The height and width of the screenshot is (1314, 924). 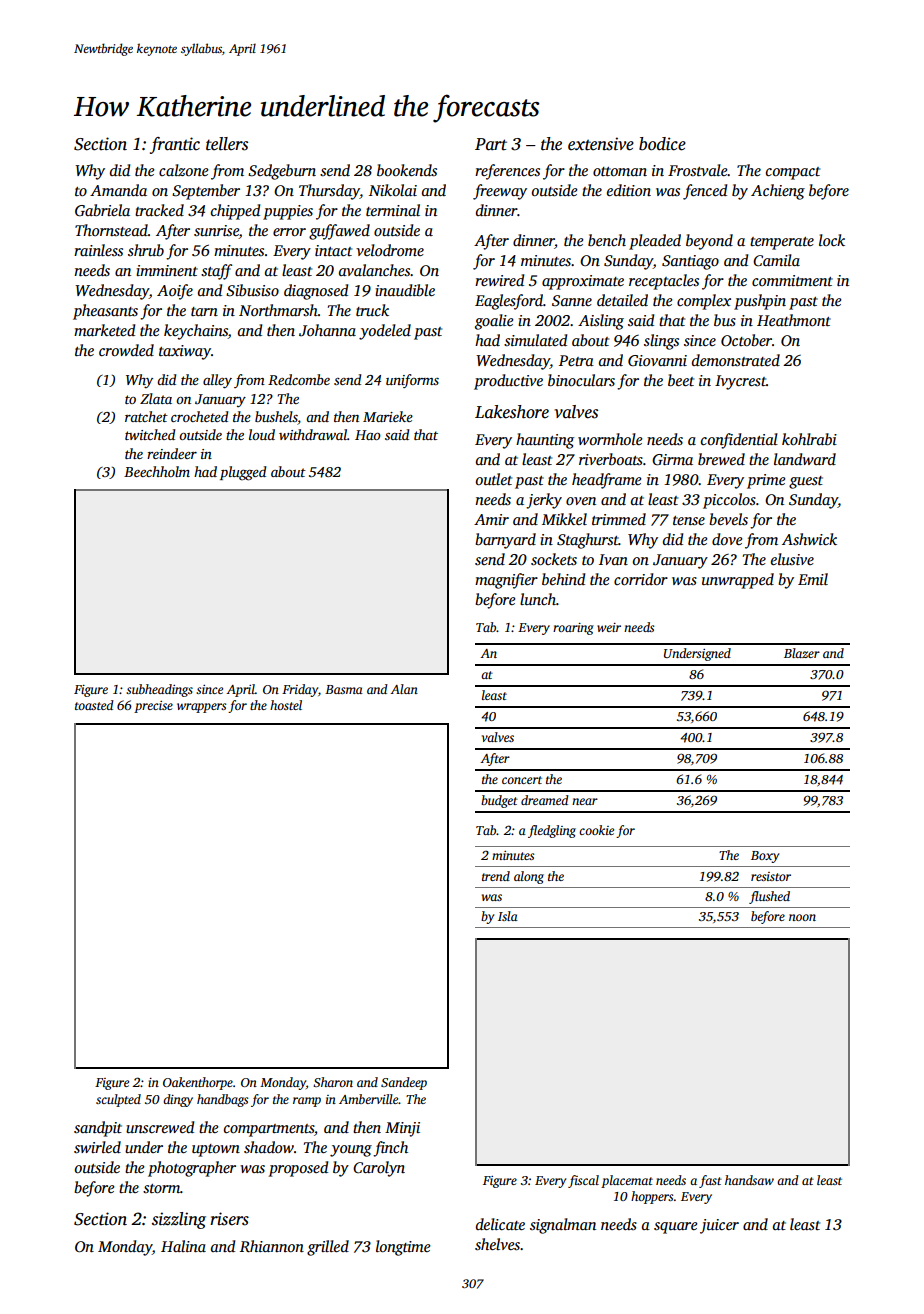 What do you see at coordinates (563, 579) in the screenshot?
I see `behind` at bounding box center [563, 579].
